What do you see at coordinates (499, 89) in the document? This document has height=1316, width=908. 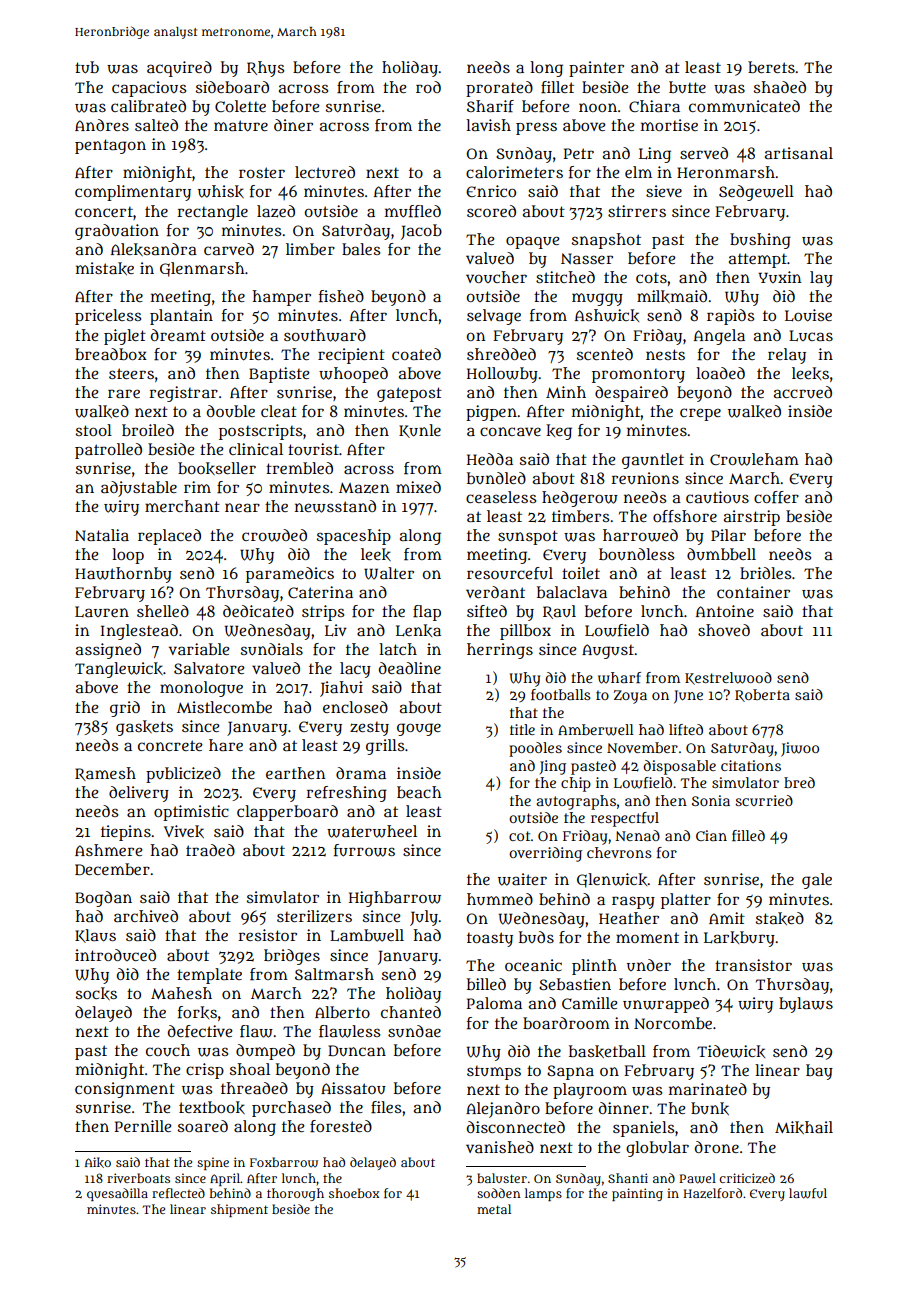 I see `prorated` at bounding box center [499, 89].
